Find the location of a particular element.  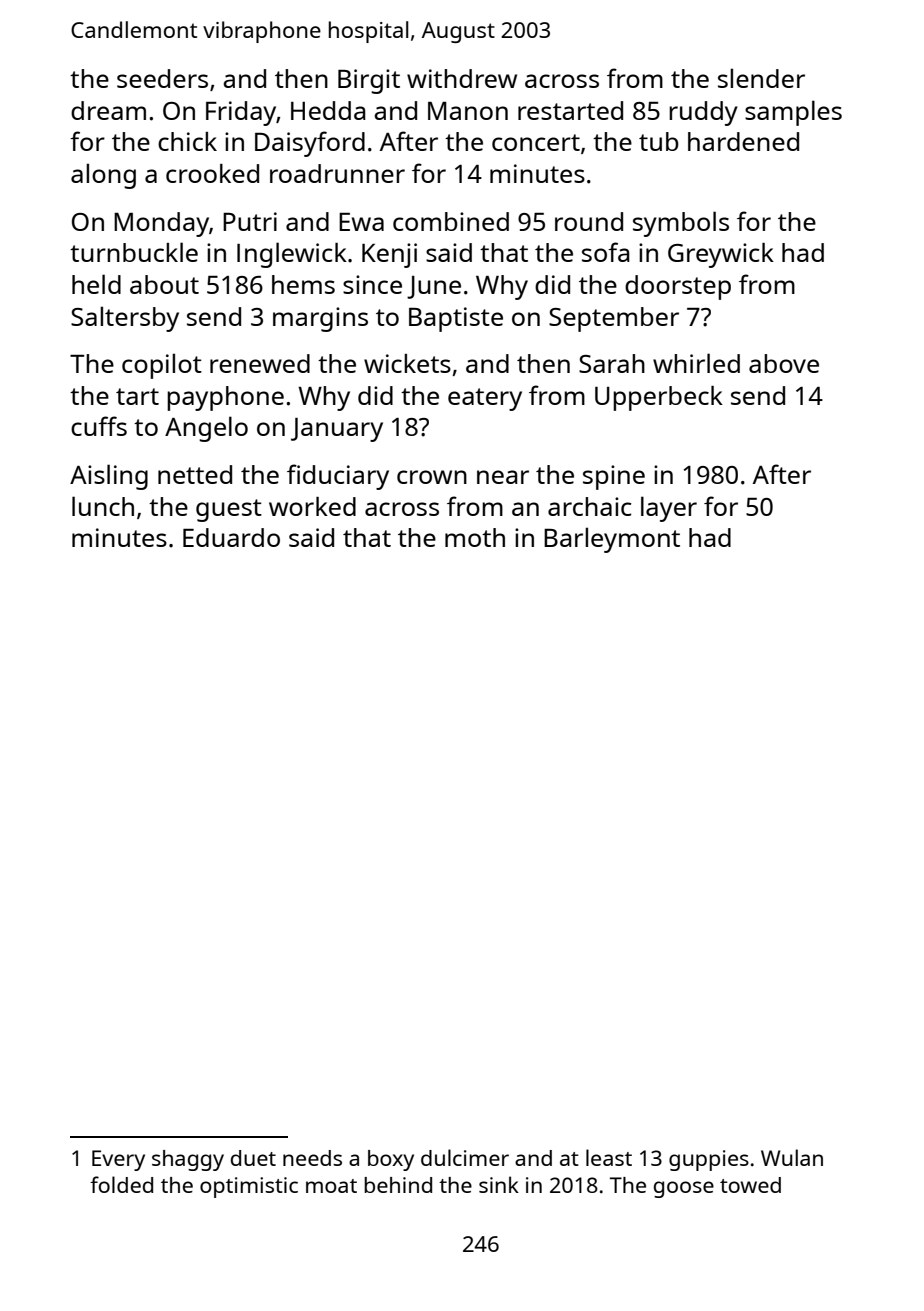

above is located at coordinates (784, 363).
